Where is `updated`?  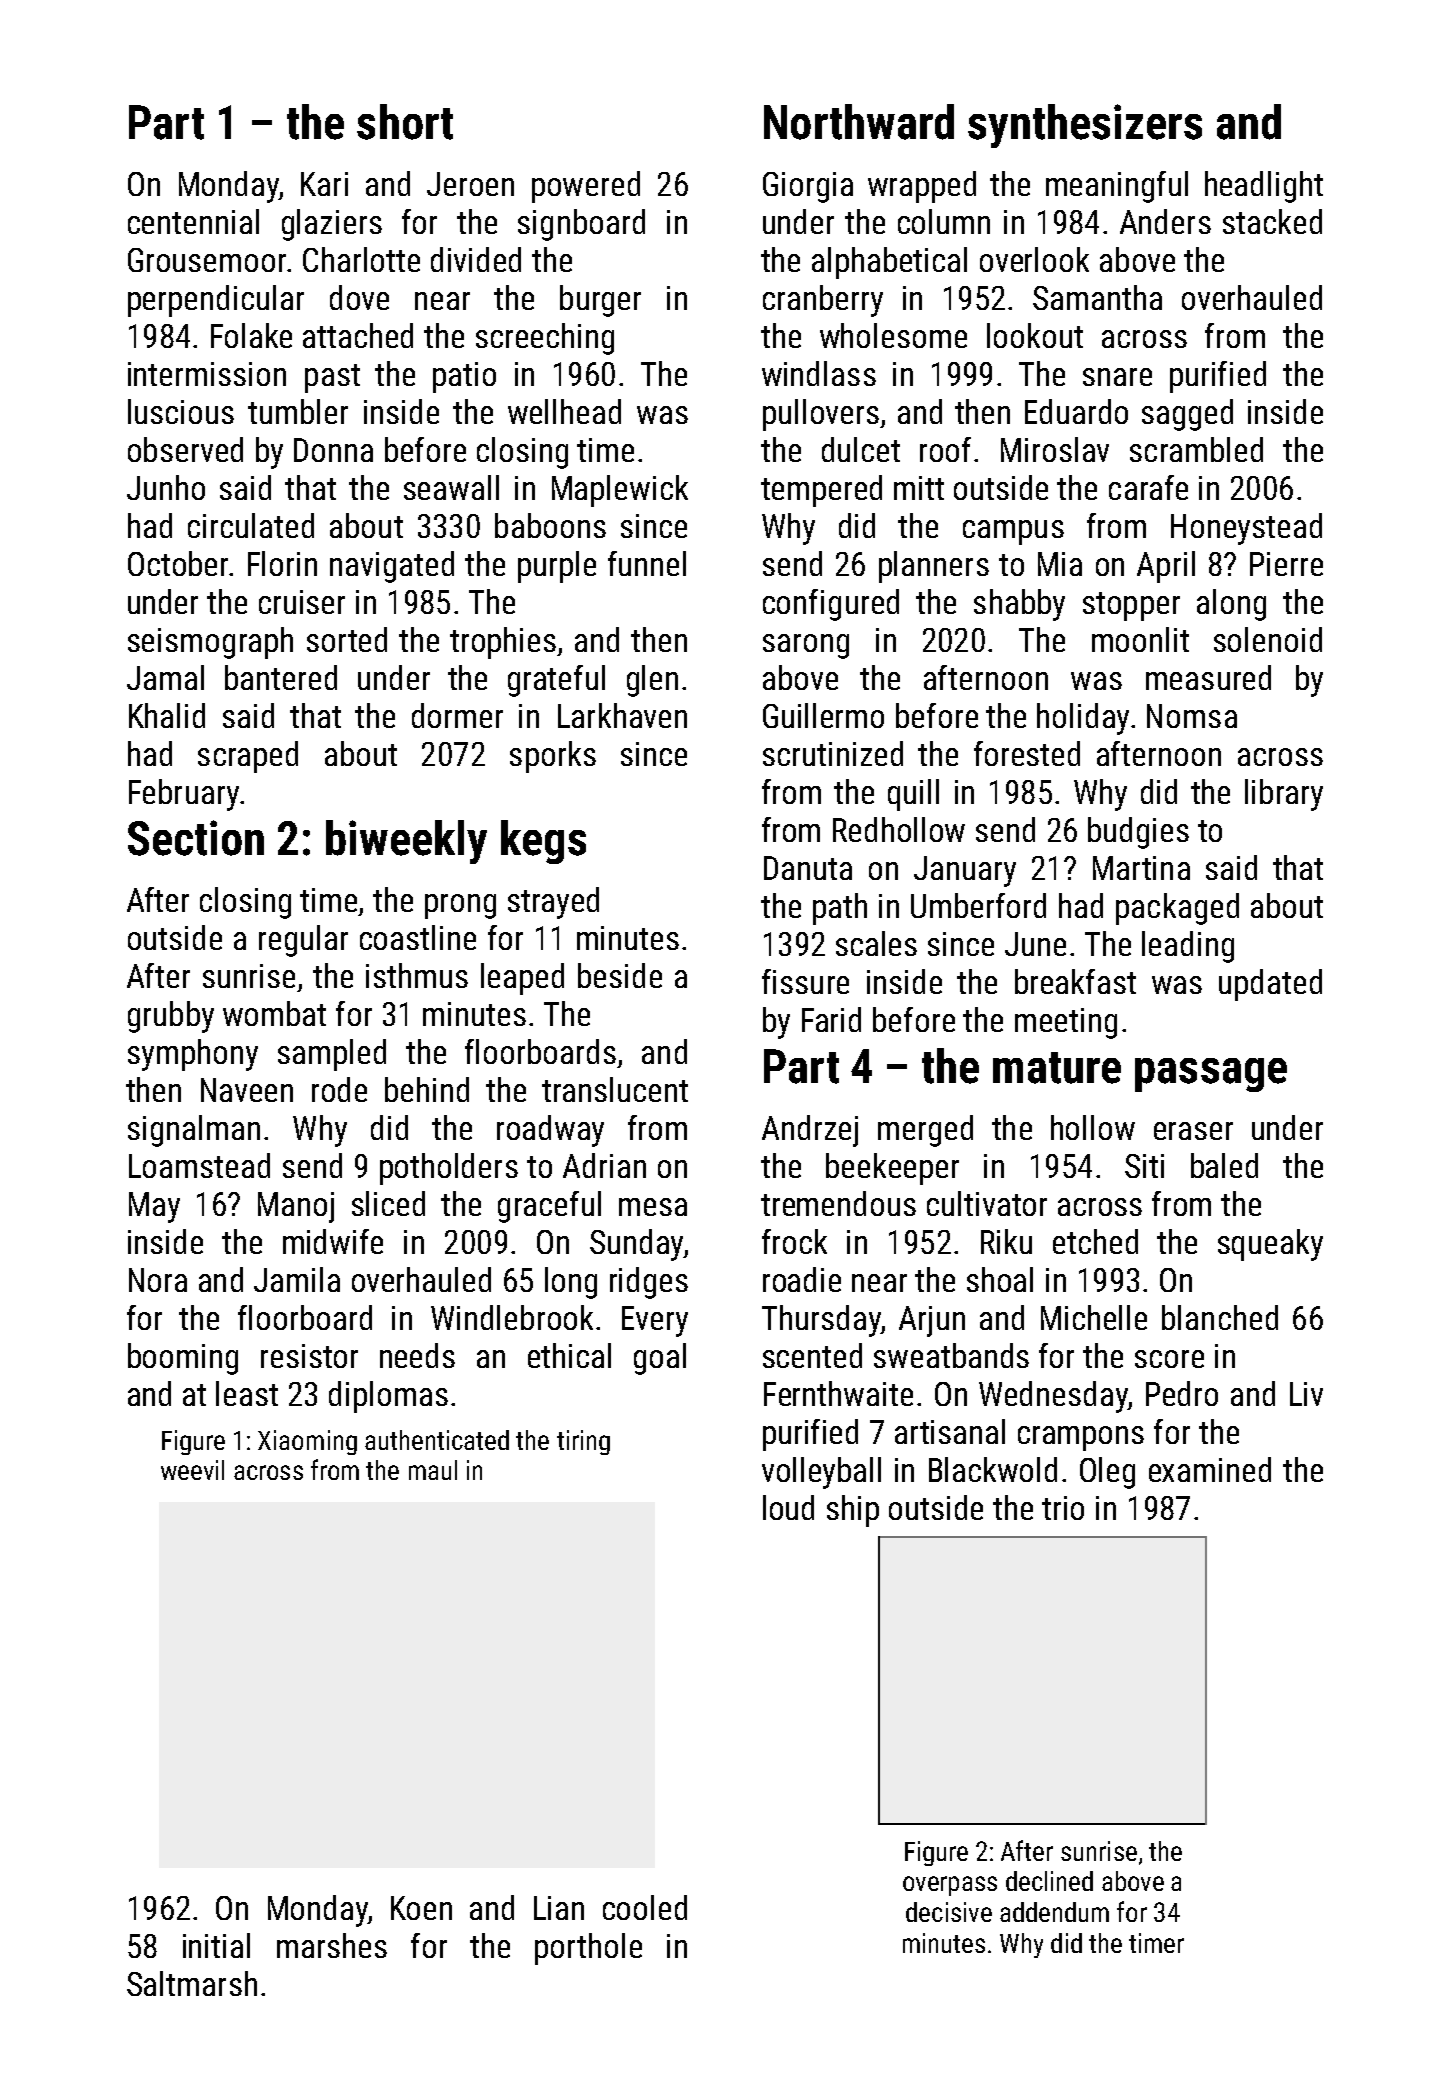
updated is located at coordinates (1270, 985).
